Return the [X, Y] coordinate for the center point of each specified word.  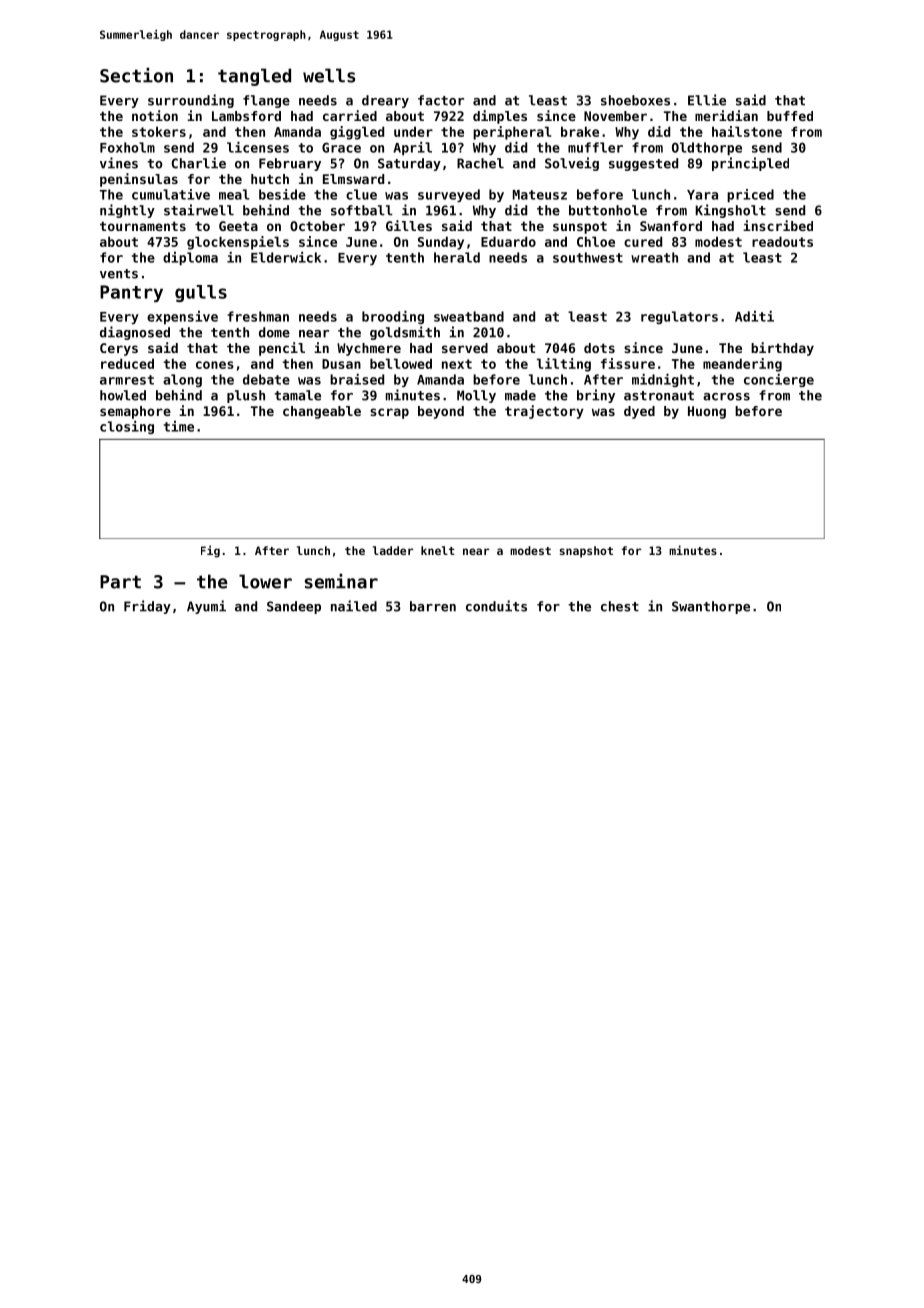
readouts [782, 241]
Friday [147, 607]
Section [136, 75]
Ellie [707, 100]
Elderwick [286, 257]
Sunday [441, 243]
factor [441, 100]
